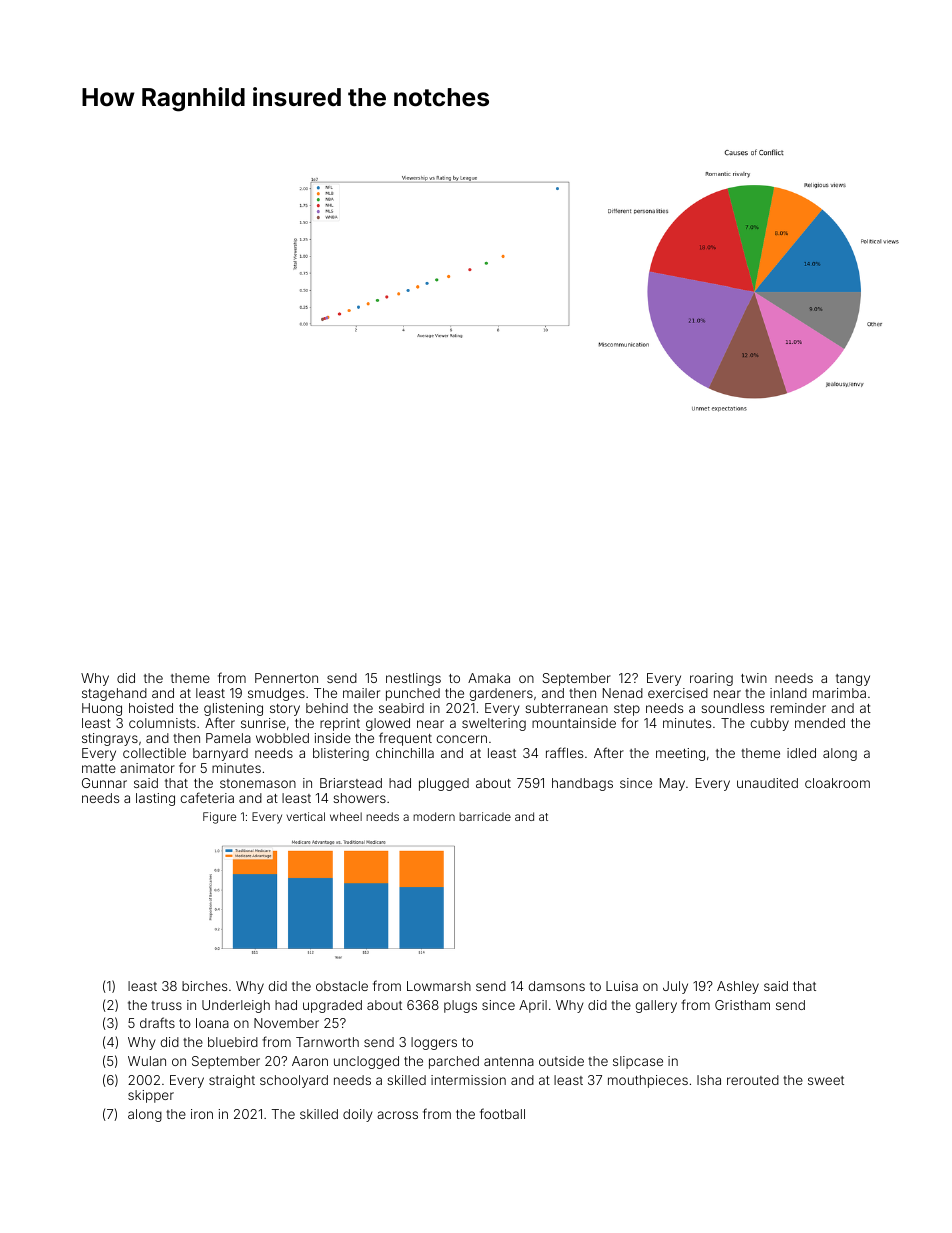 Image resolution: width=952 pixels, height=1233 pixels. What do you see at coordinates (738, 987) in the document?
I see `Ashley` at bounding box center [738, 987].
